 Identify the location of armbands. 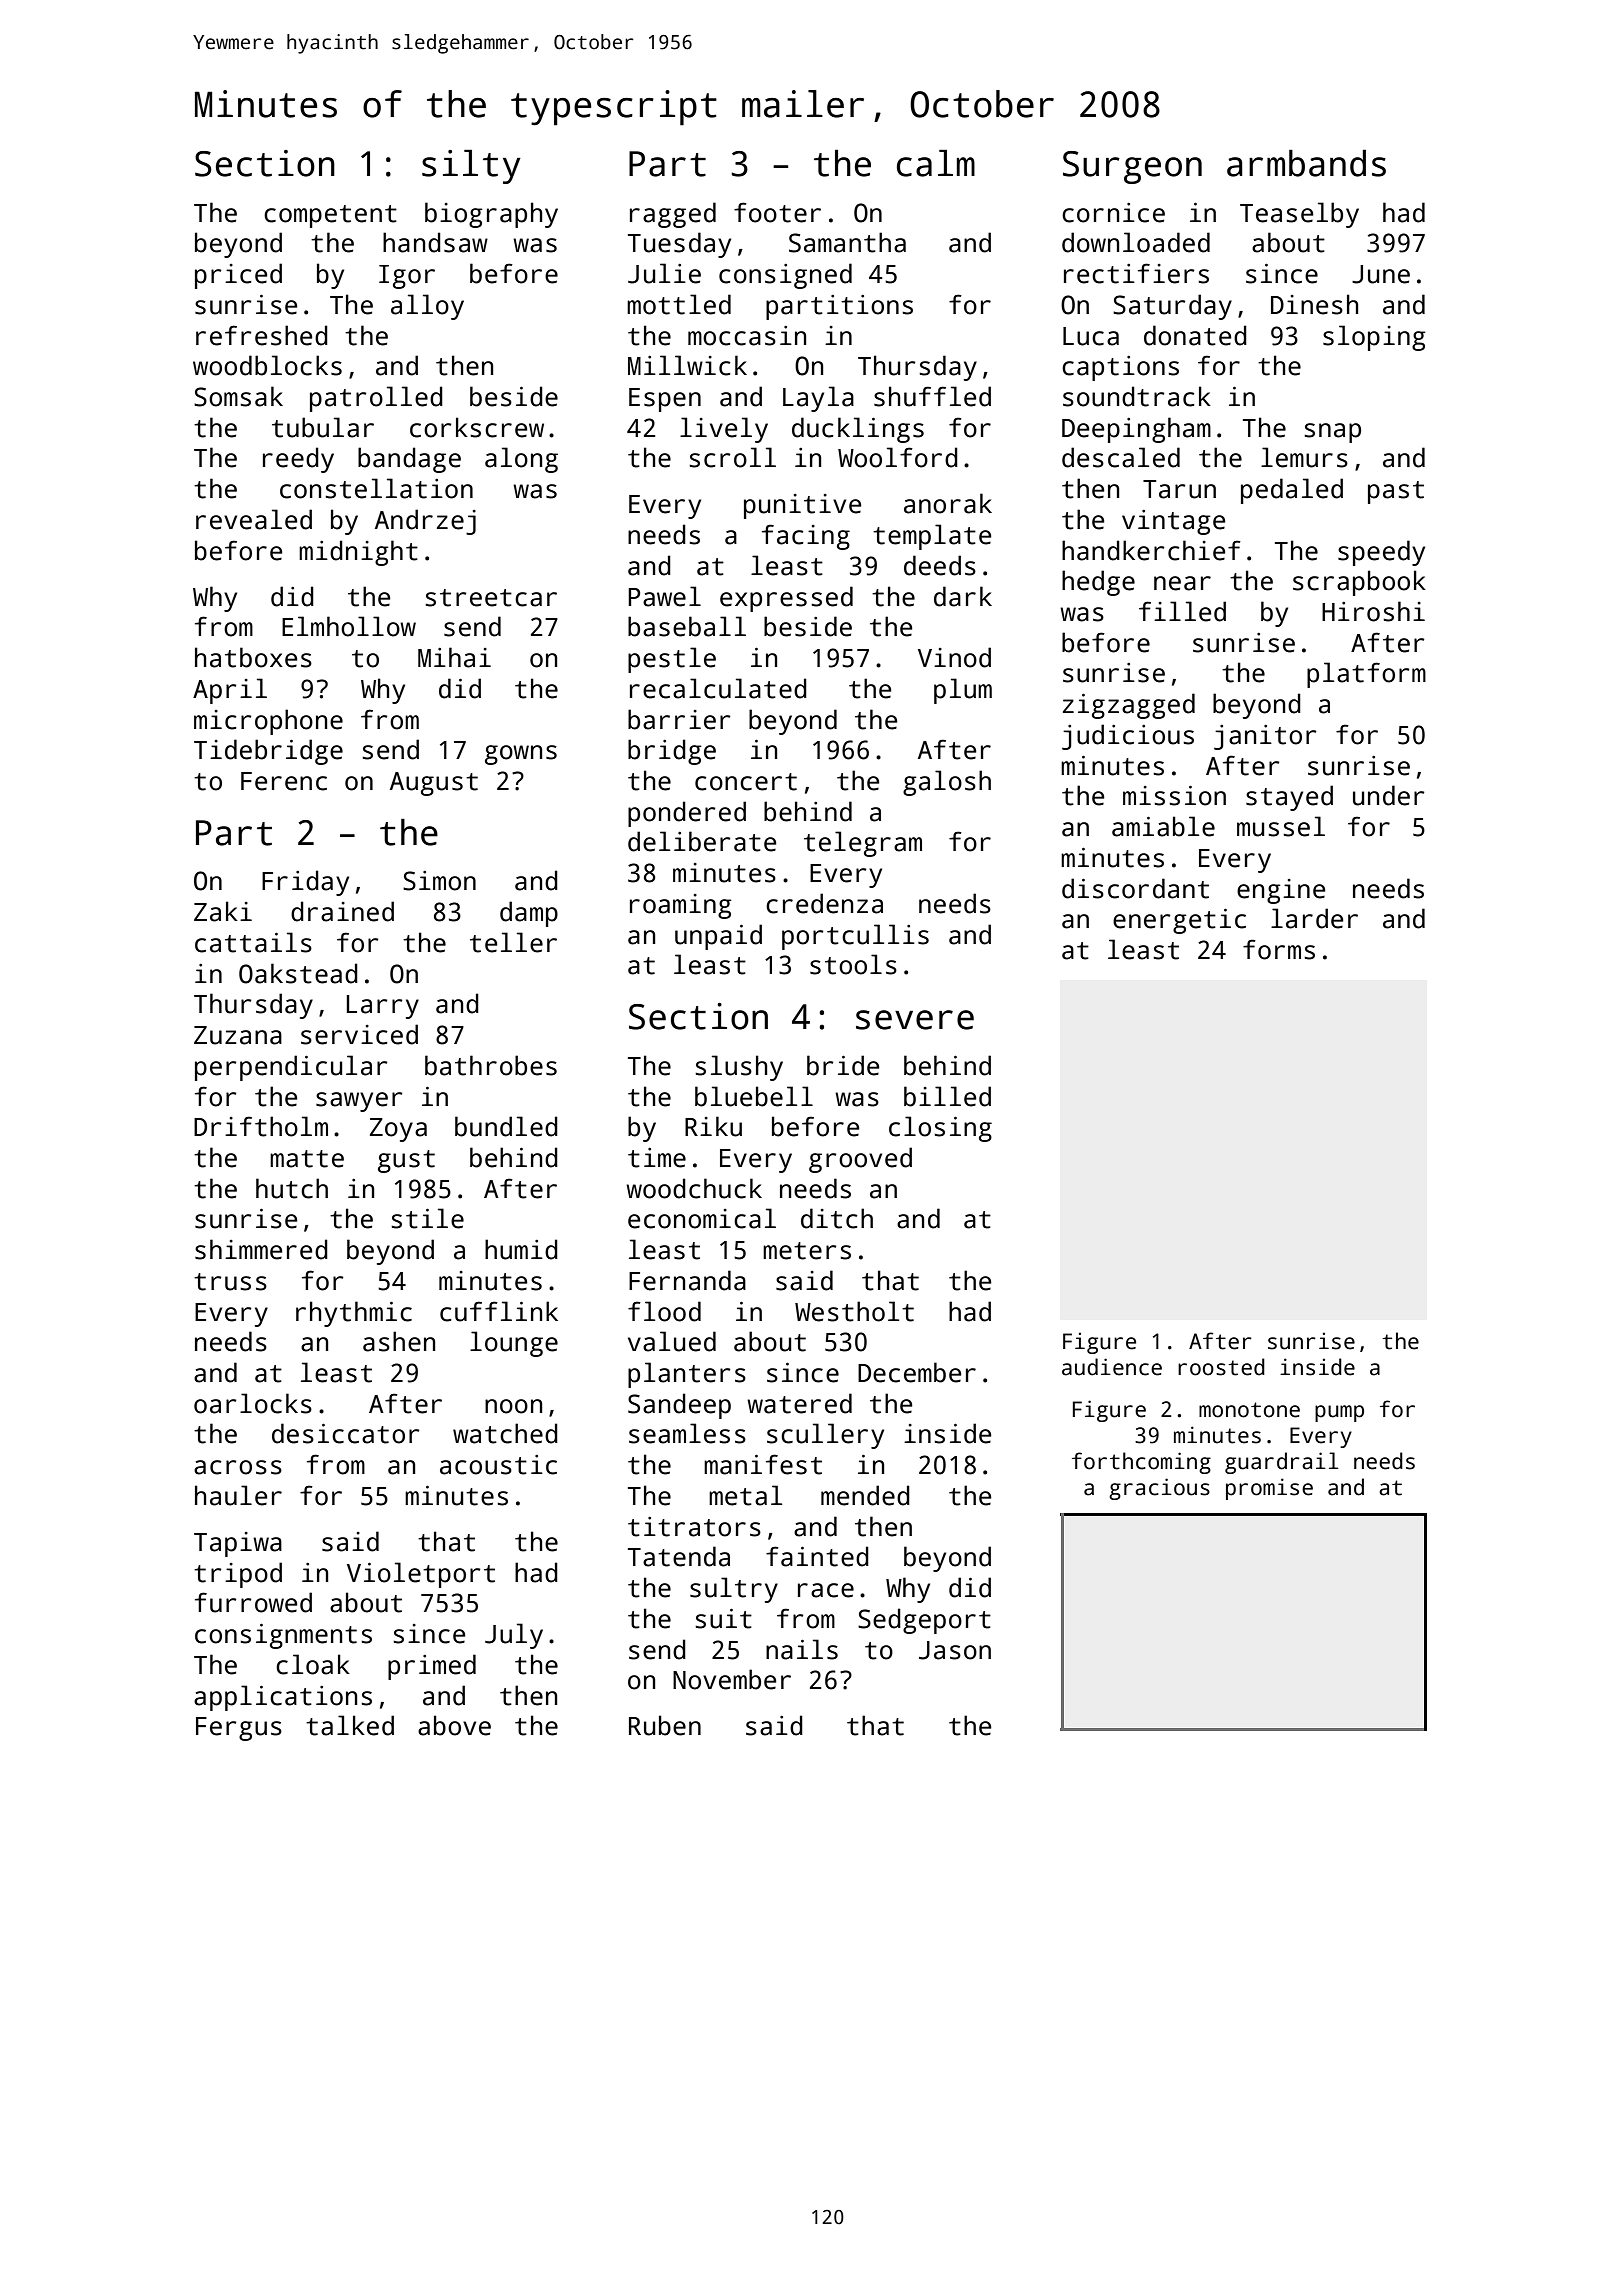
(1306, 163).
